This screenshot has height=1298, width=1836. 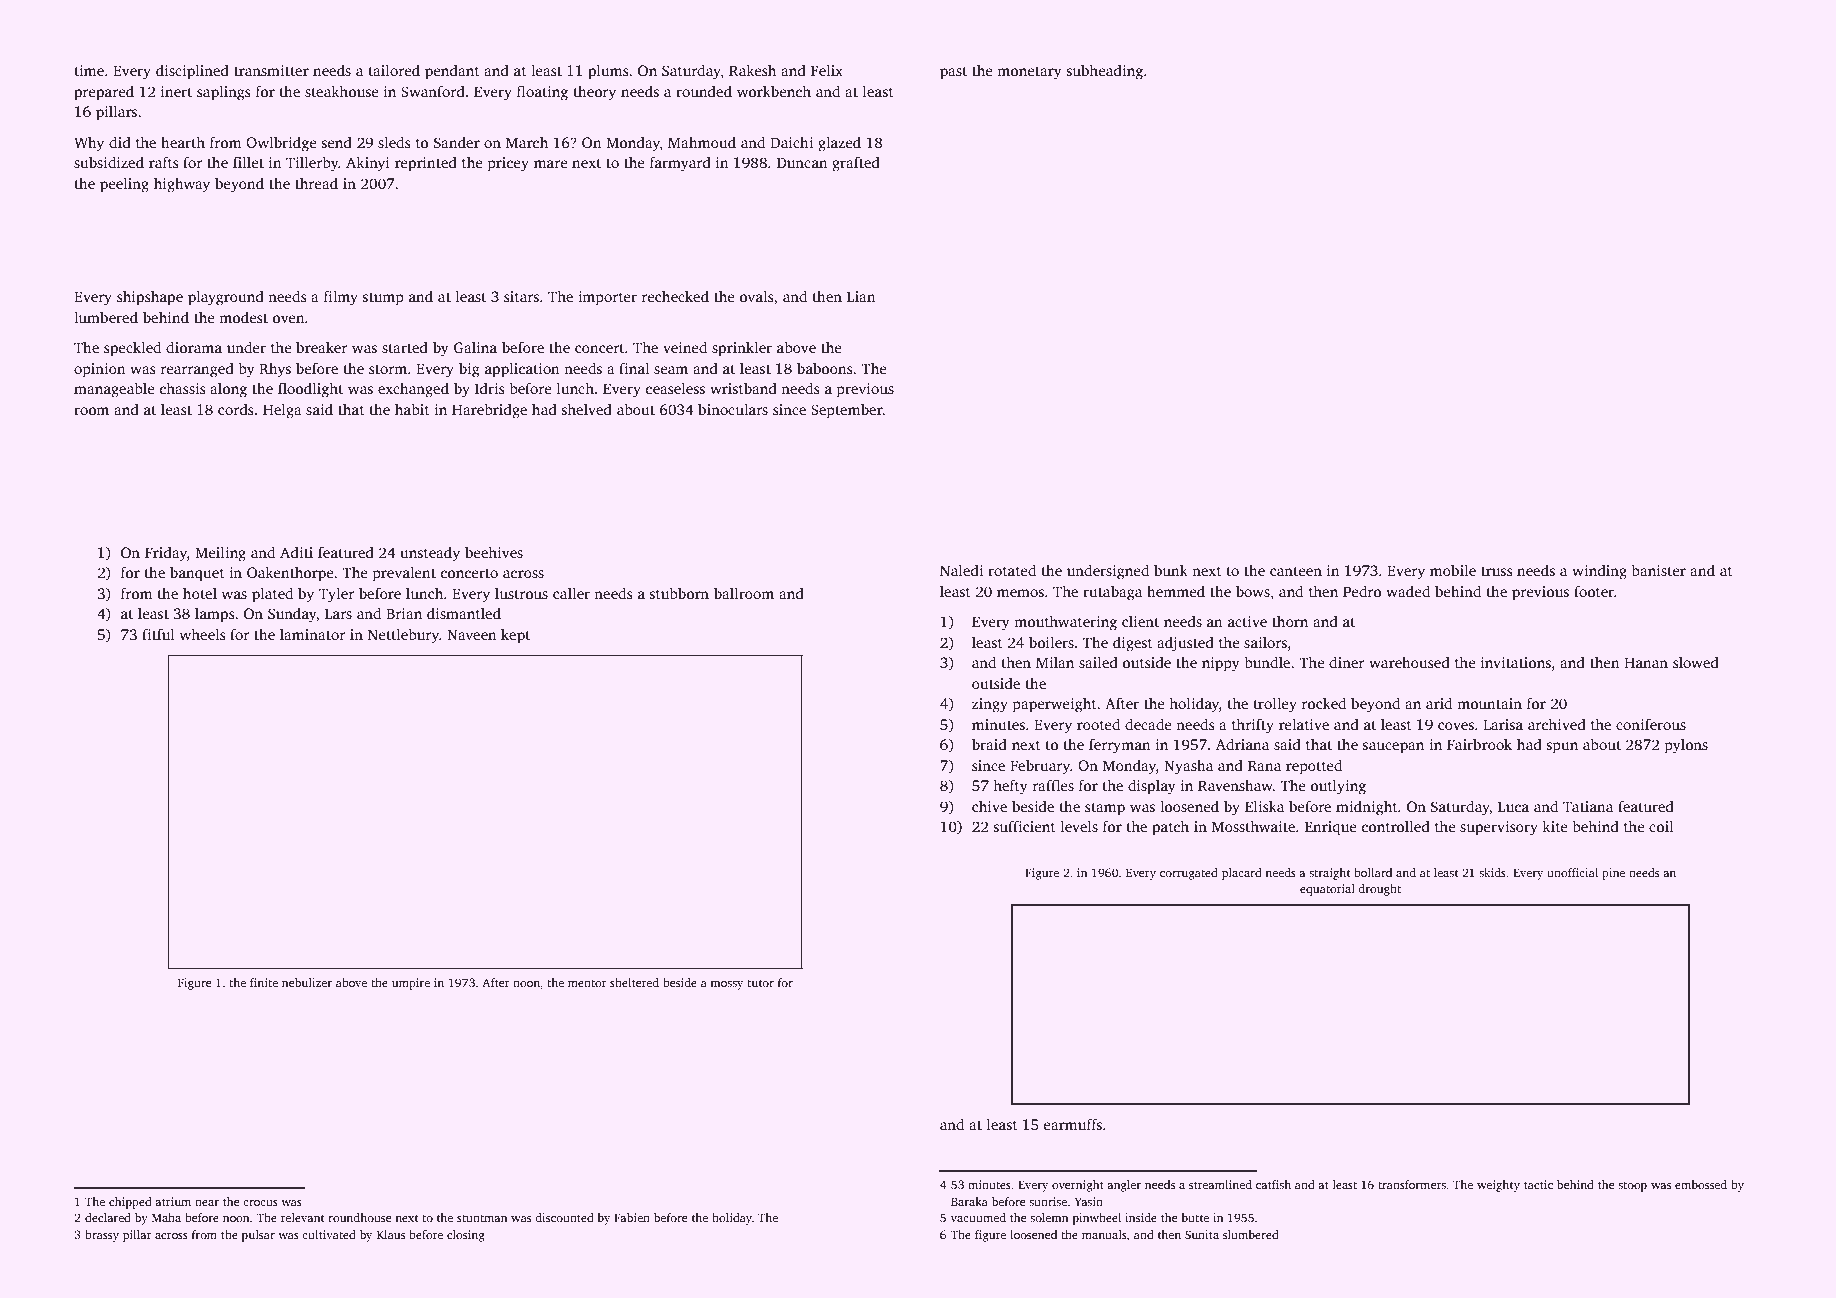 I want to click on spun, so click(x=1562, y=748).
